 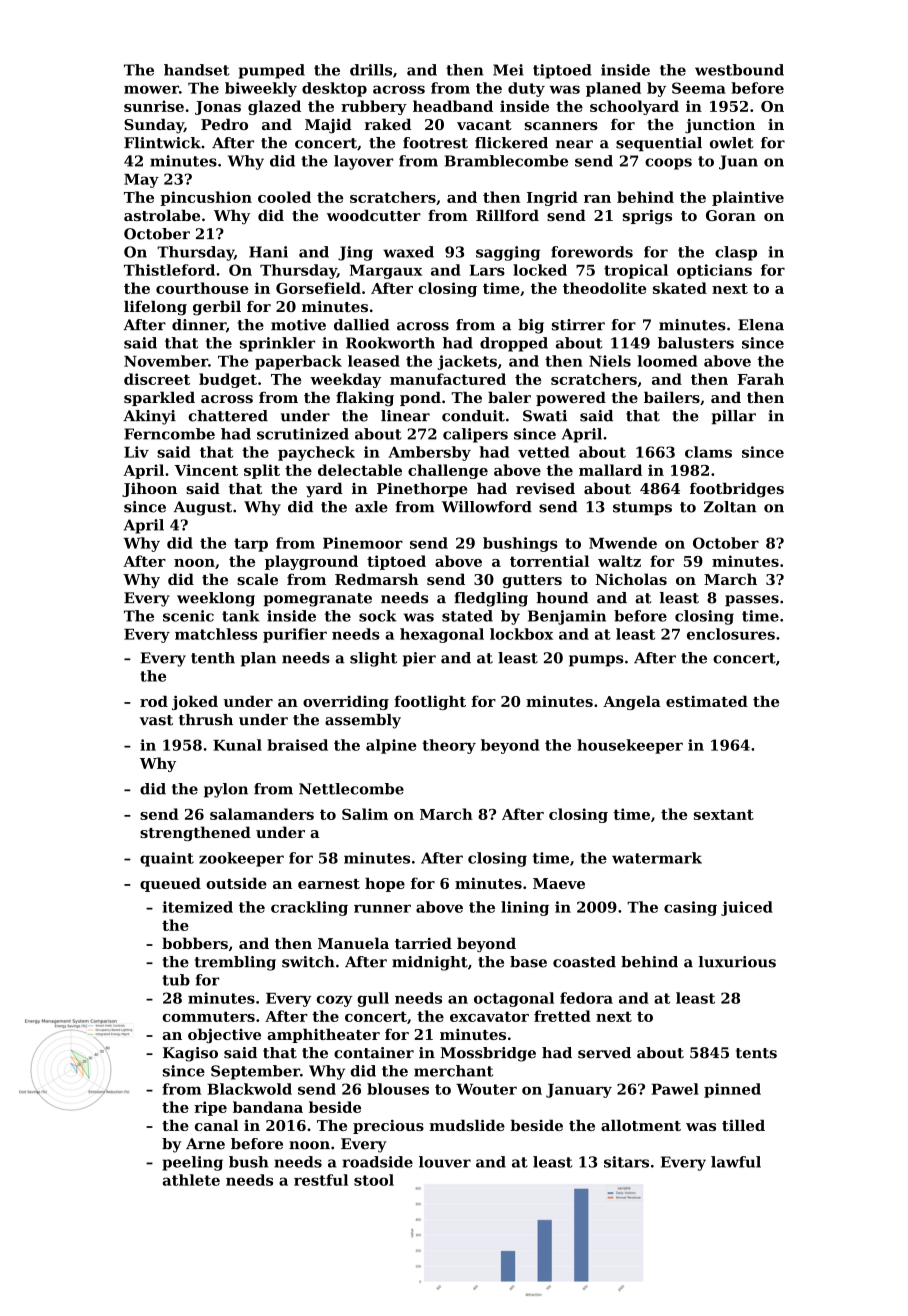 I want to click on louver, so click(x=445, y=1162).
